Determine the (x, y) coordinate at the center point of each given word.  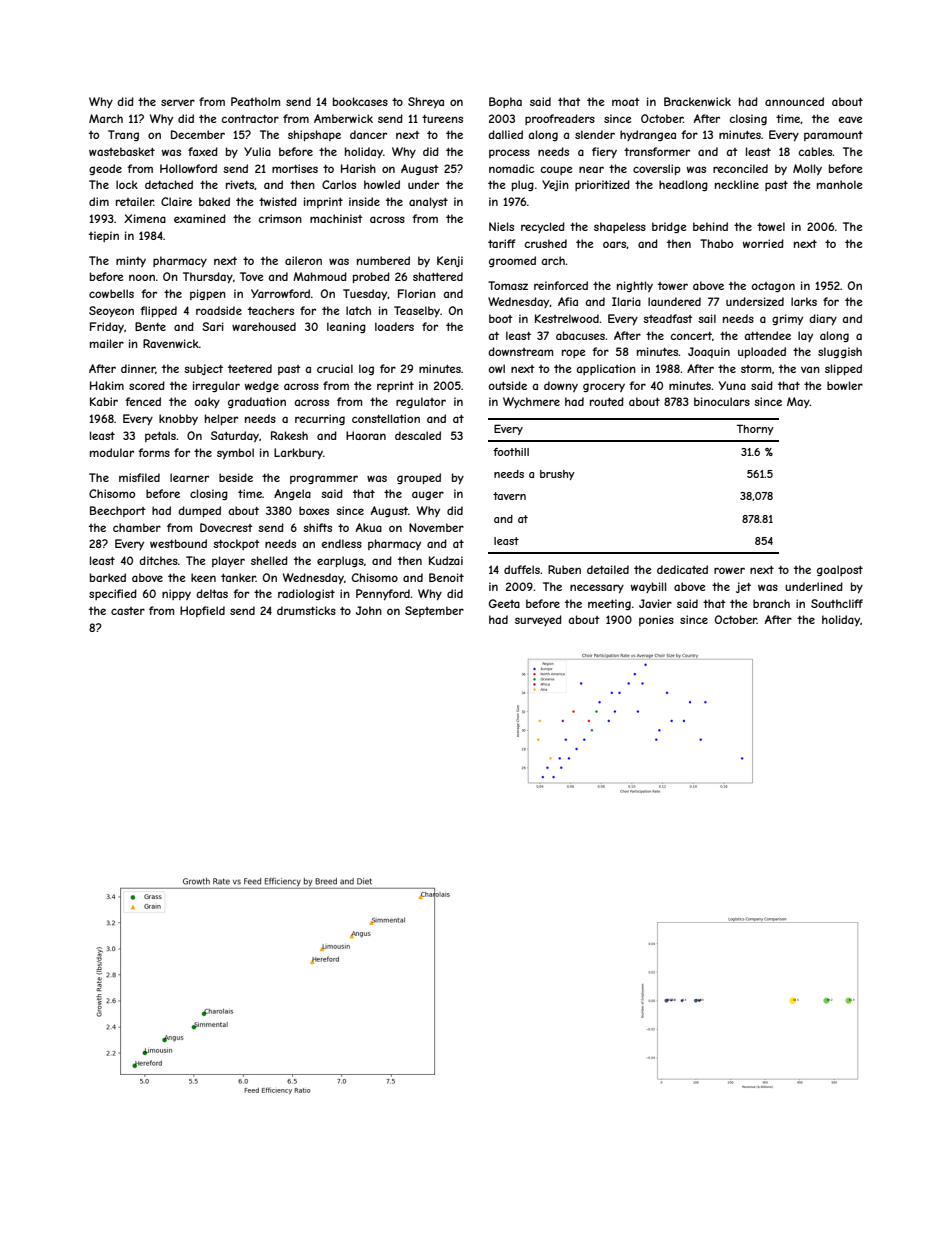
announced (794, 101)
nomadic (511, 168)
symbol (235, 453)
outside (508, 385)
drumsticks (306, 610)
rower (729, 570)
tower (673, 286)
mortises (295, 168)
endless (342, 543)
